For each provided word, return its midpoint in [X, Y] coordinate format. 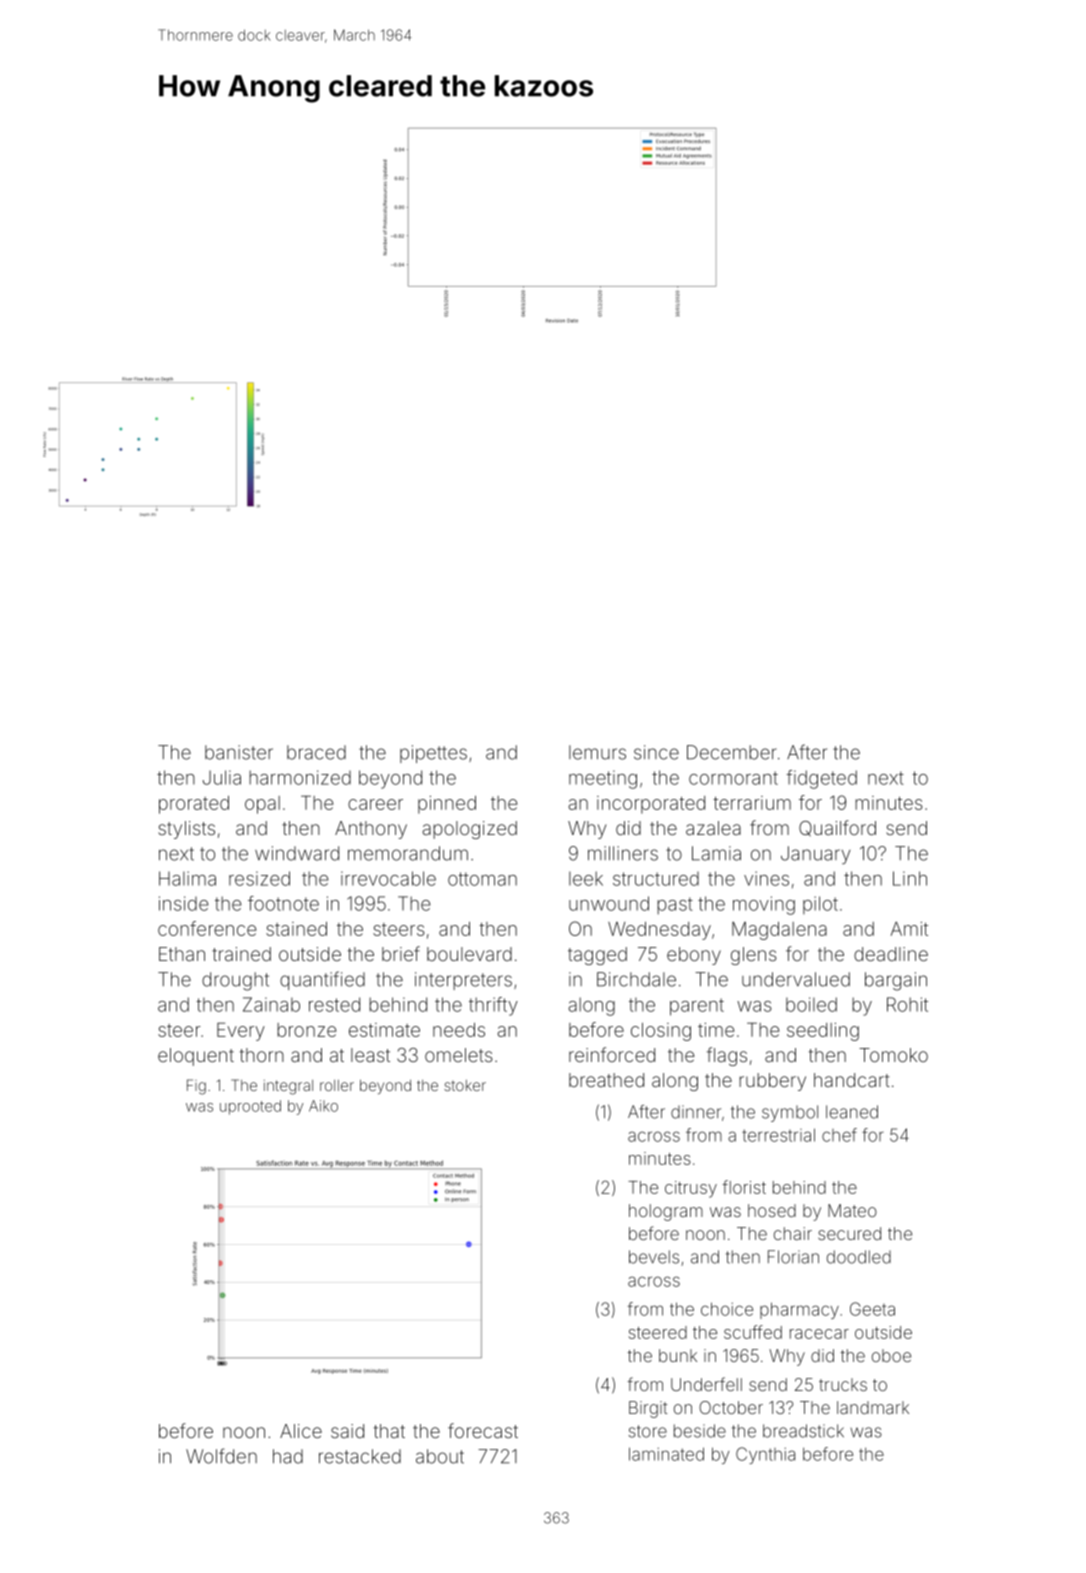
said [347, 1431]
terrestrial [778, 1135]
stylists [186, 830]
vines [766, 878]
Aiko [323, 1106]
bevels [654, 1257]
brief [401, 953]
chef [839, 1135]
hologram [666, 1212]
